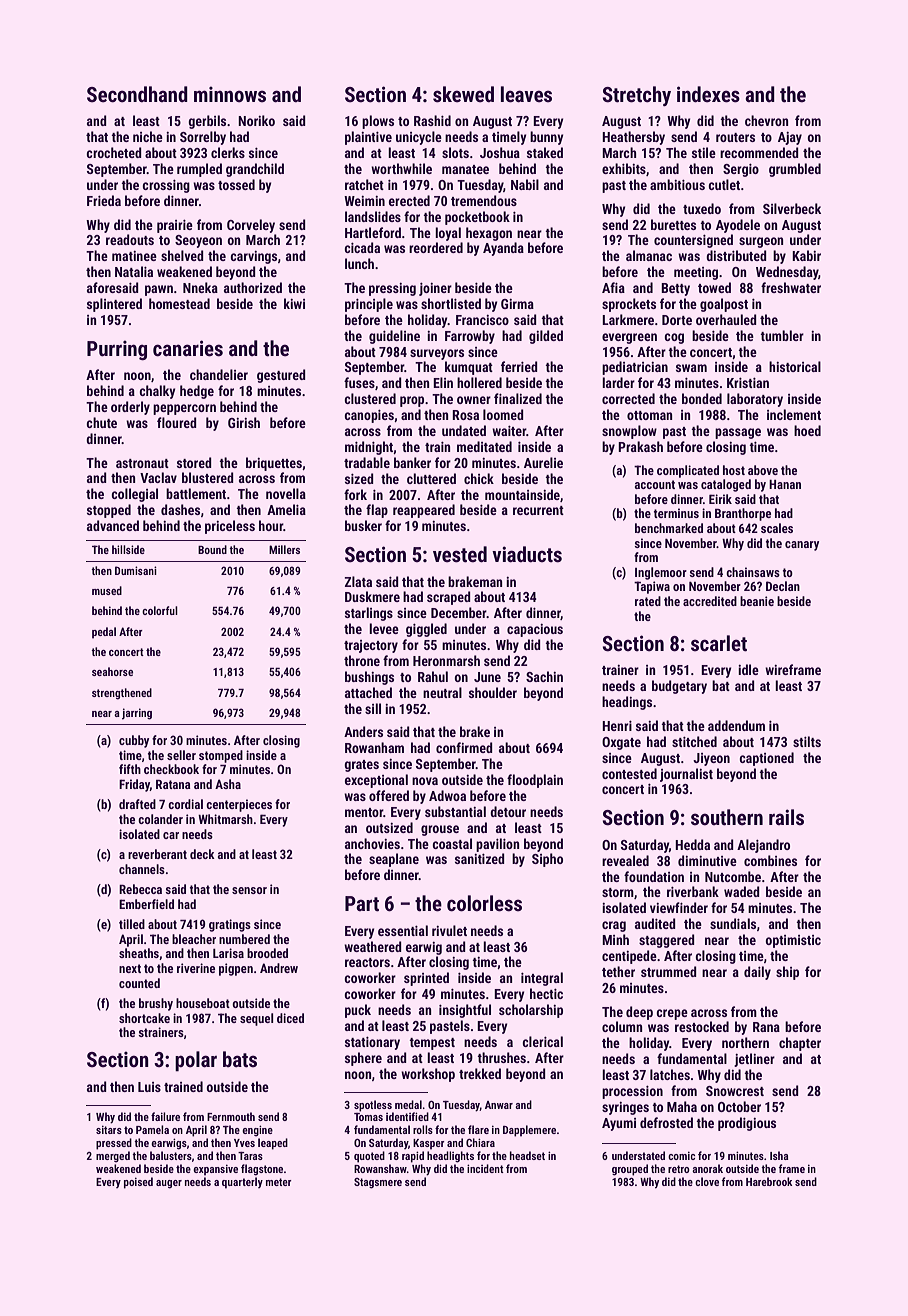 The width and height of the screenshot is (908, 1316). What do you see at coordinates (378, 1183) in the screenshot?
I see `Stagsmere` at bounding box center [378, 1183].
